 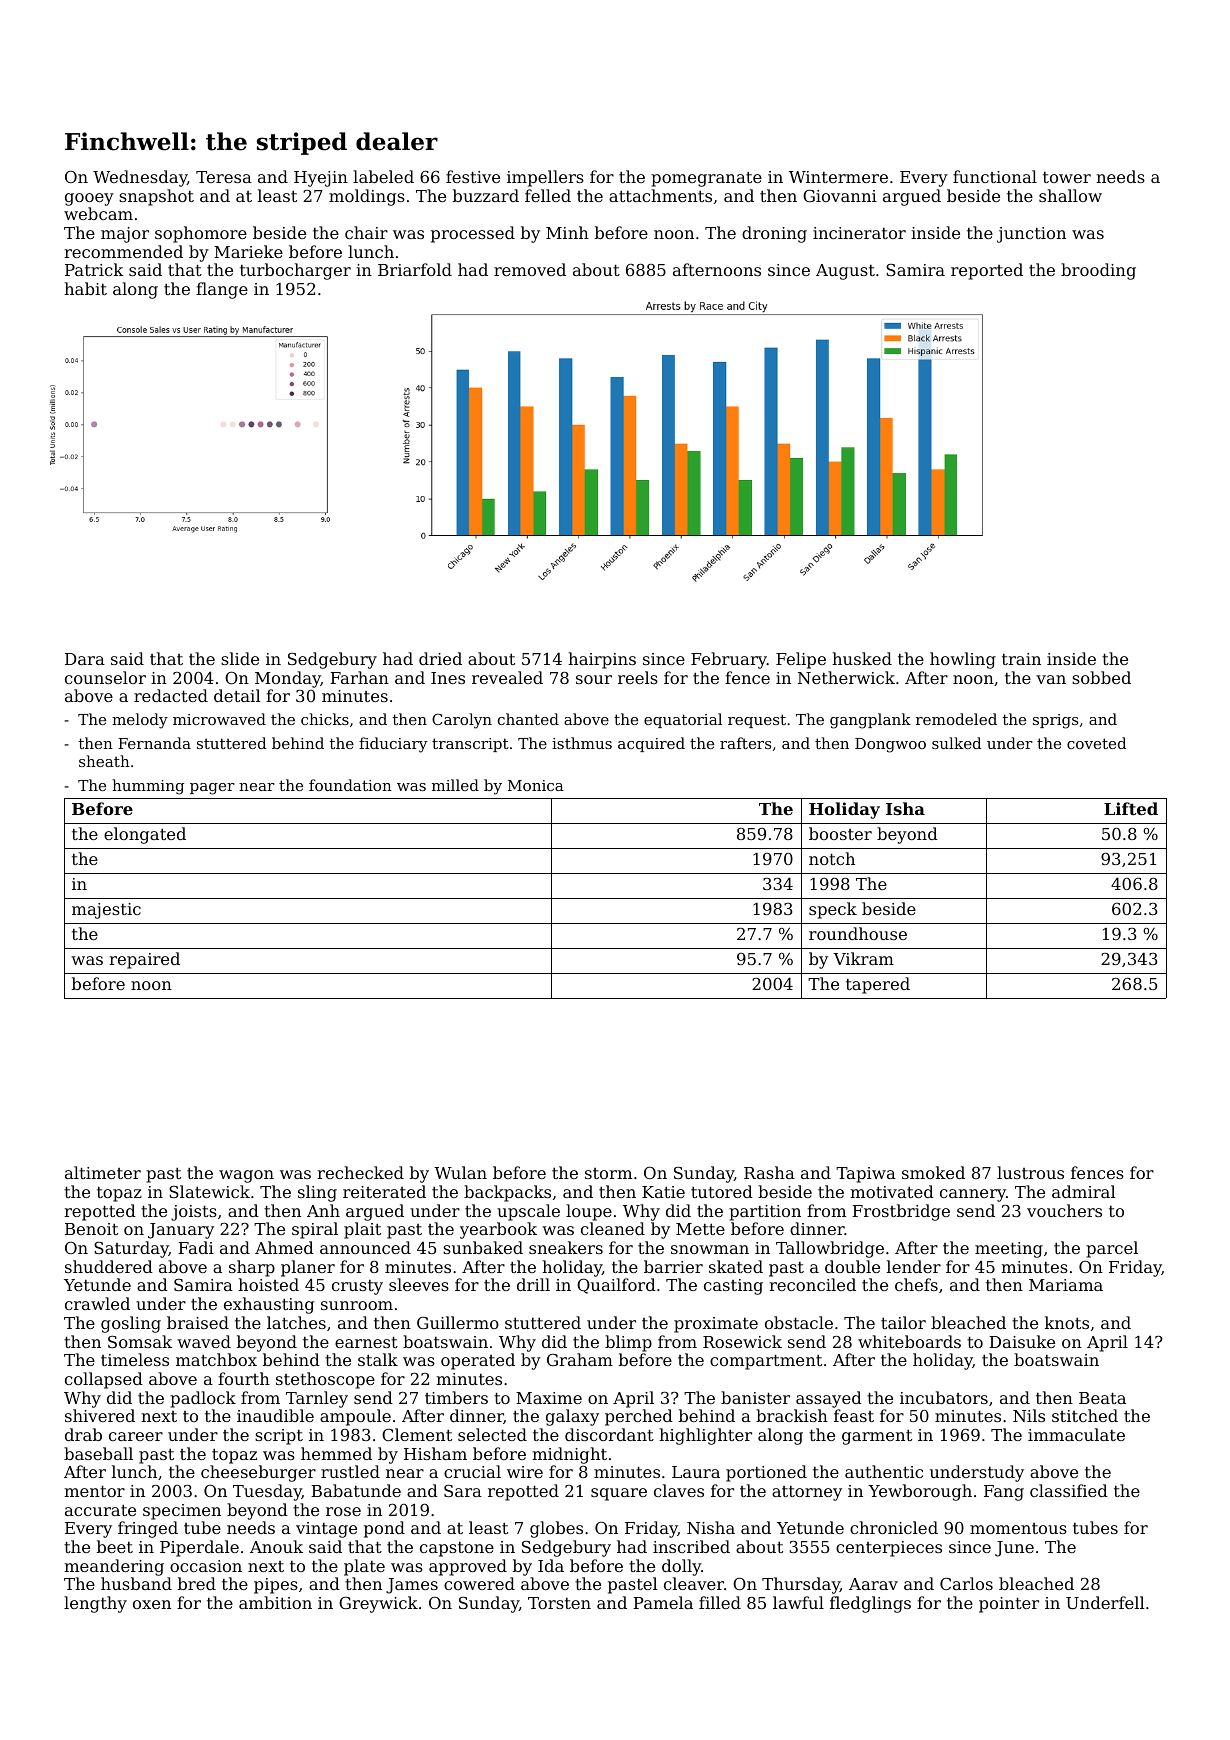 What do you see at coordinates (995, 176) in the screenshot?
I see `functional` at bounding box center [995, 176].
